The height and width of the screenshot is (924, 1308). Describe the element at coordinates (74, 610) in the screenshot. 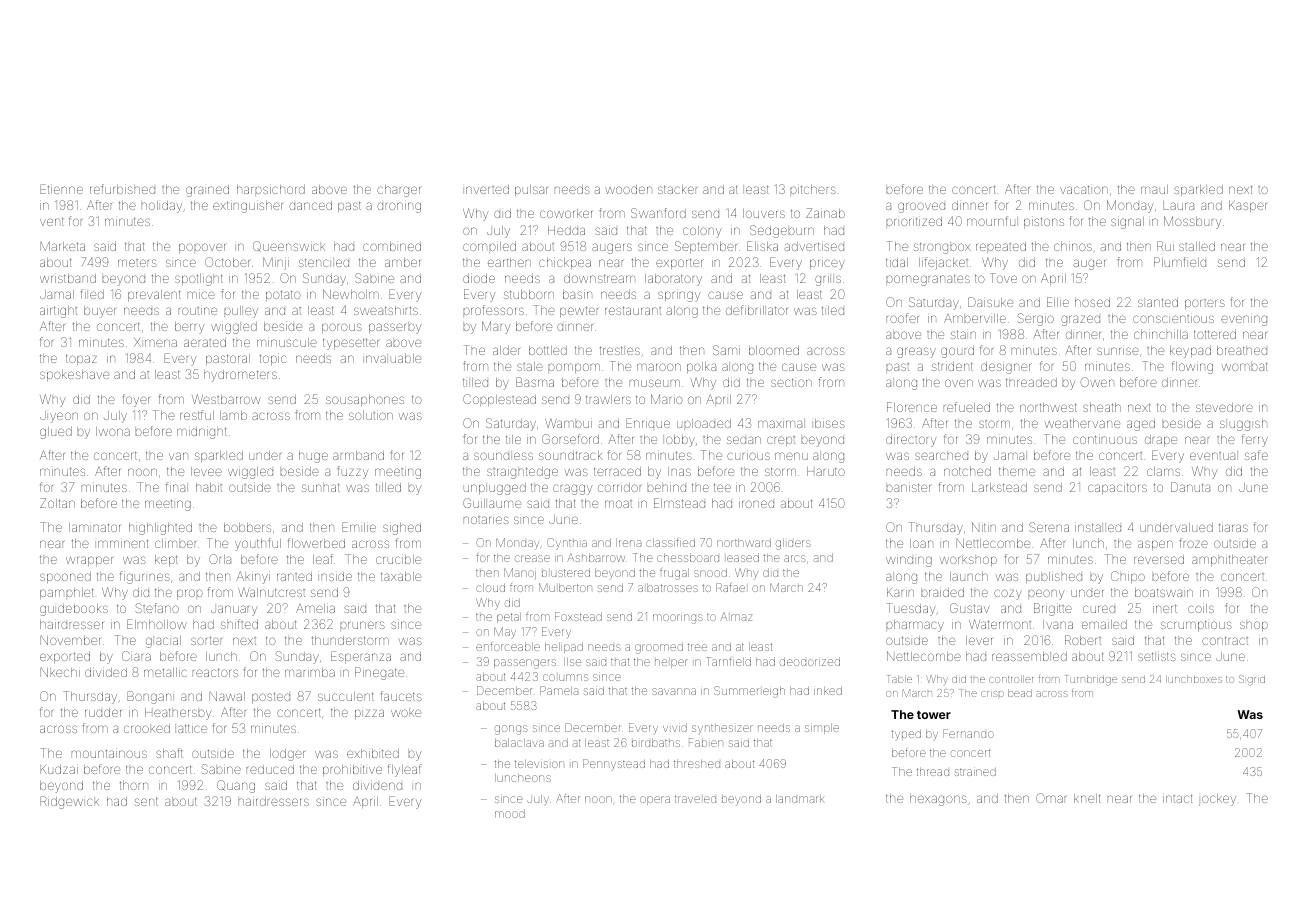

I see `guidebooks` at that location.
